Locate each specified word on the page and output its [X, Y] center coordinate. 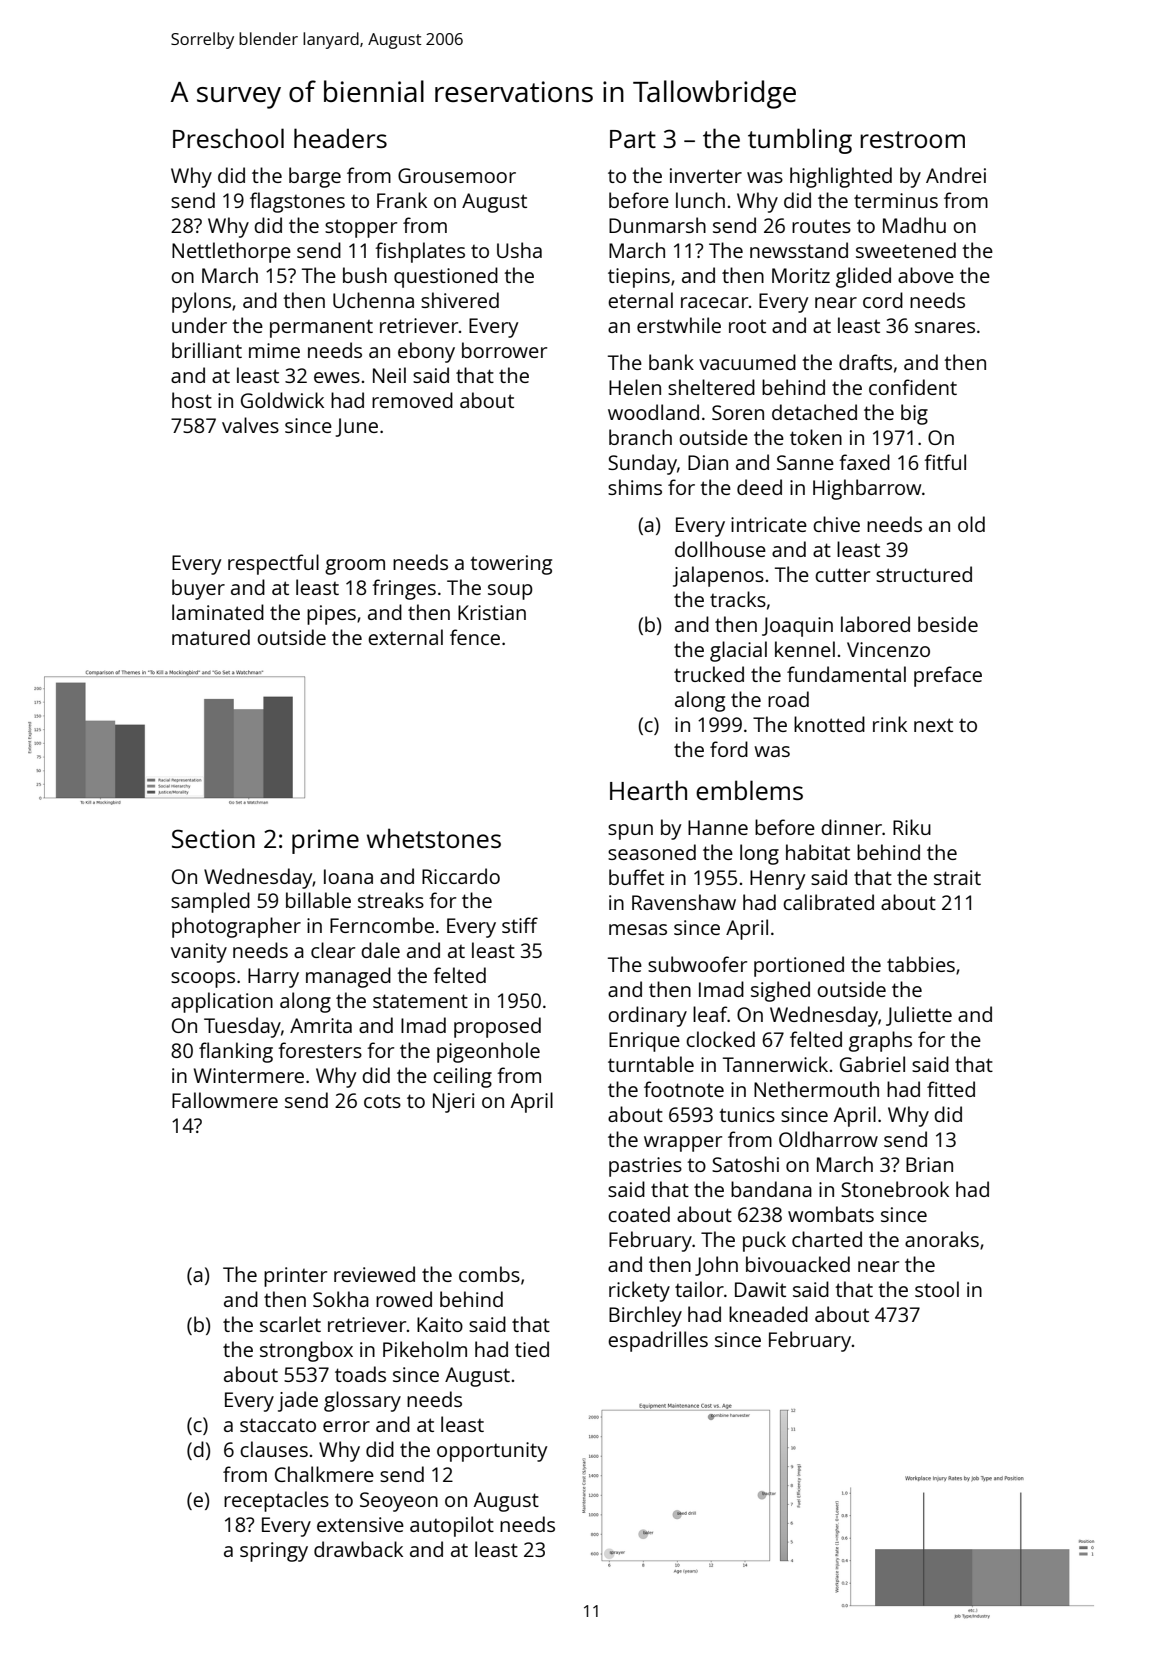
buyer [198, 589]
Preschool [228, 138]
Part [633, 139]
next [933, 725]
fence [475, 637]
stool [937, 1289]
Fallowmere [225, 1100]
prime [325, 841]
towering [511, 565]
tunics [747, 1114]
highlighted [841, 177]
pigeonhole [488, 1052]
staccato [278, 1425]
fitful [945, 462]
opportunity [492, 1452]
